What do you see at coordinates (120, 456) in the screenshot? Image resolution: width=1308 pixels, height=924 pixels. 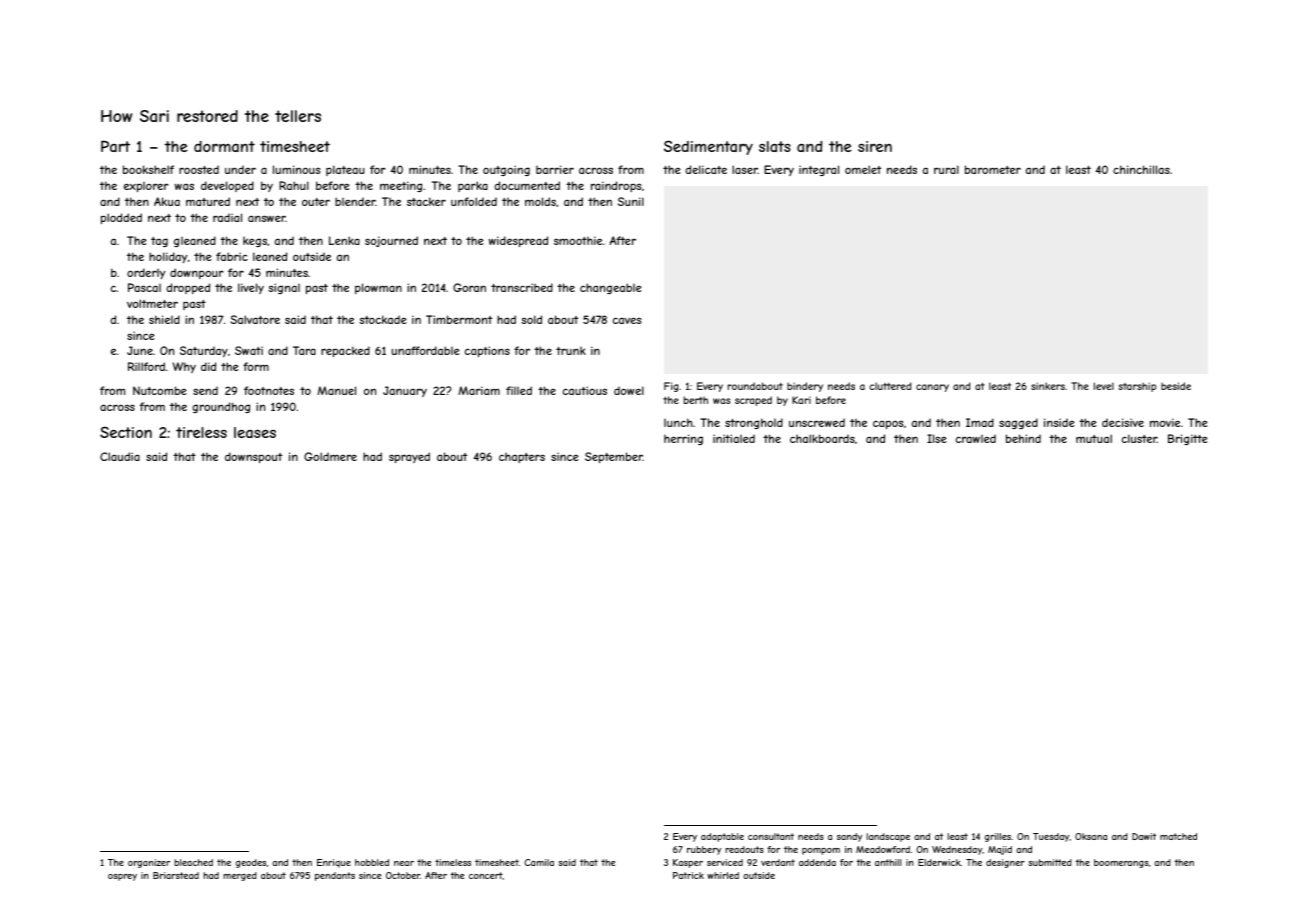 I see `Claudia` at bounding box center [120, 456].
